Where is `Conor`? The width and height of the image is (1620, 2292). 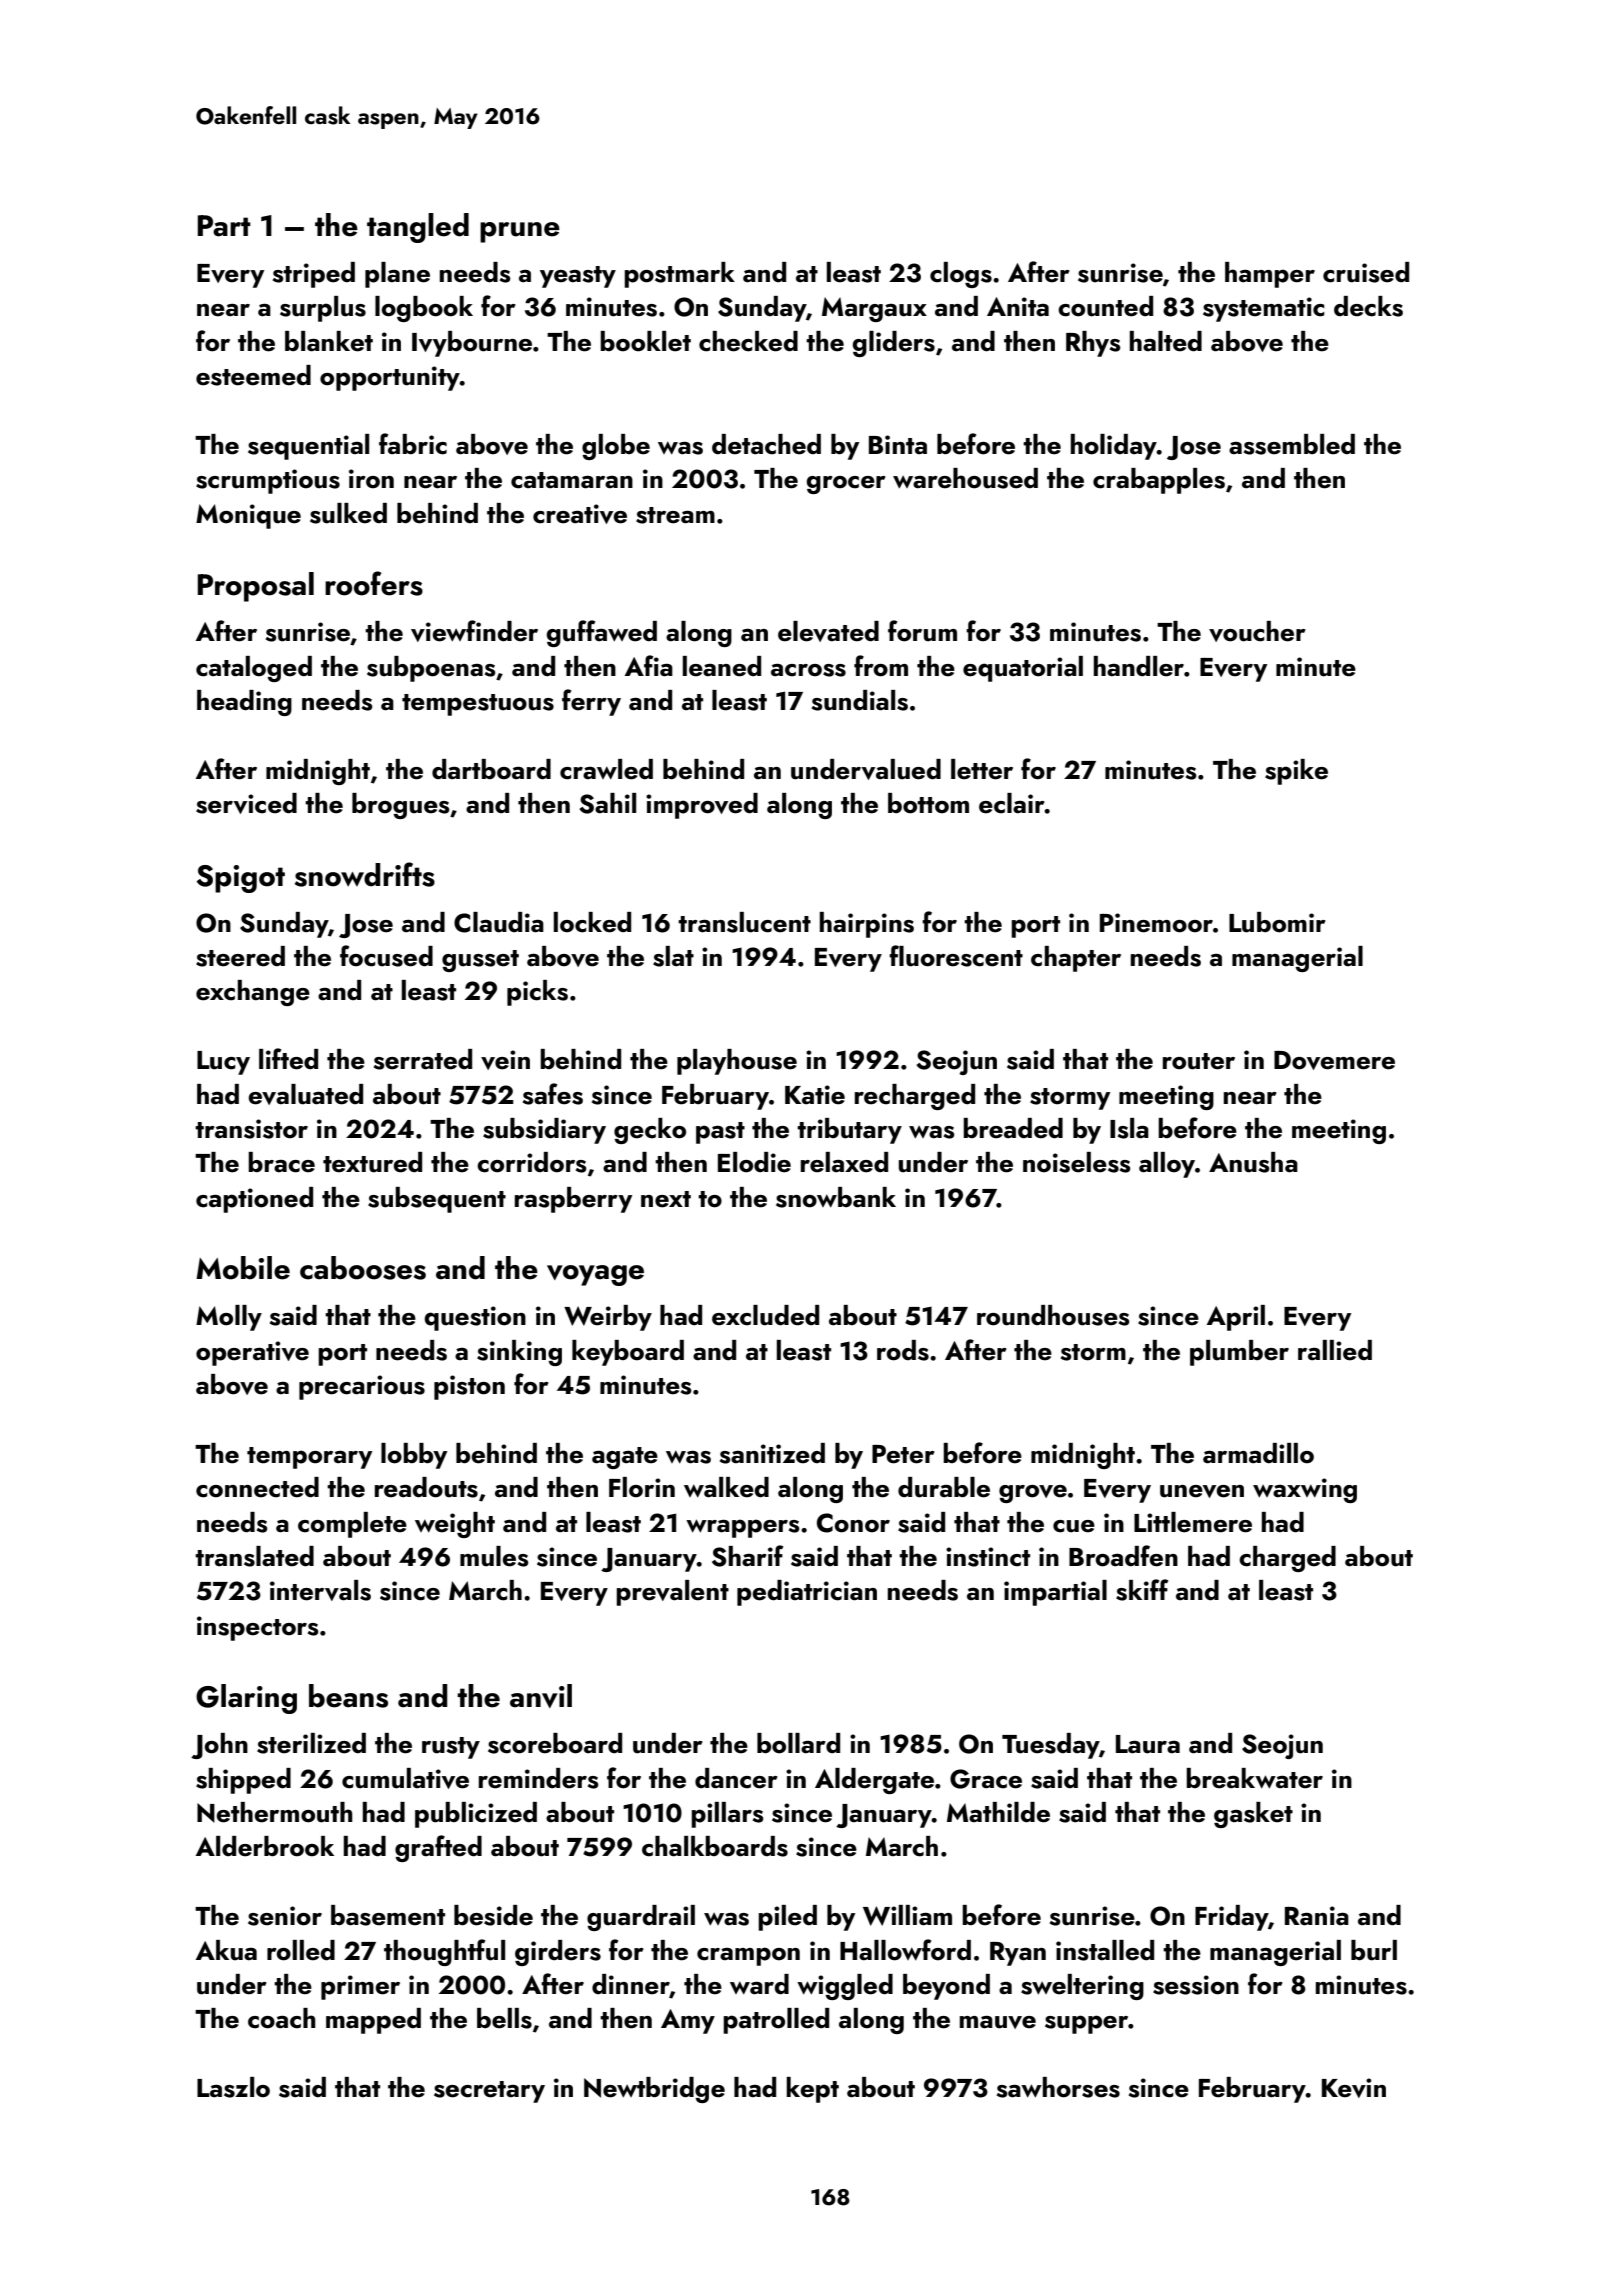 Conor is located at coordinates (853, 1523).
